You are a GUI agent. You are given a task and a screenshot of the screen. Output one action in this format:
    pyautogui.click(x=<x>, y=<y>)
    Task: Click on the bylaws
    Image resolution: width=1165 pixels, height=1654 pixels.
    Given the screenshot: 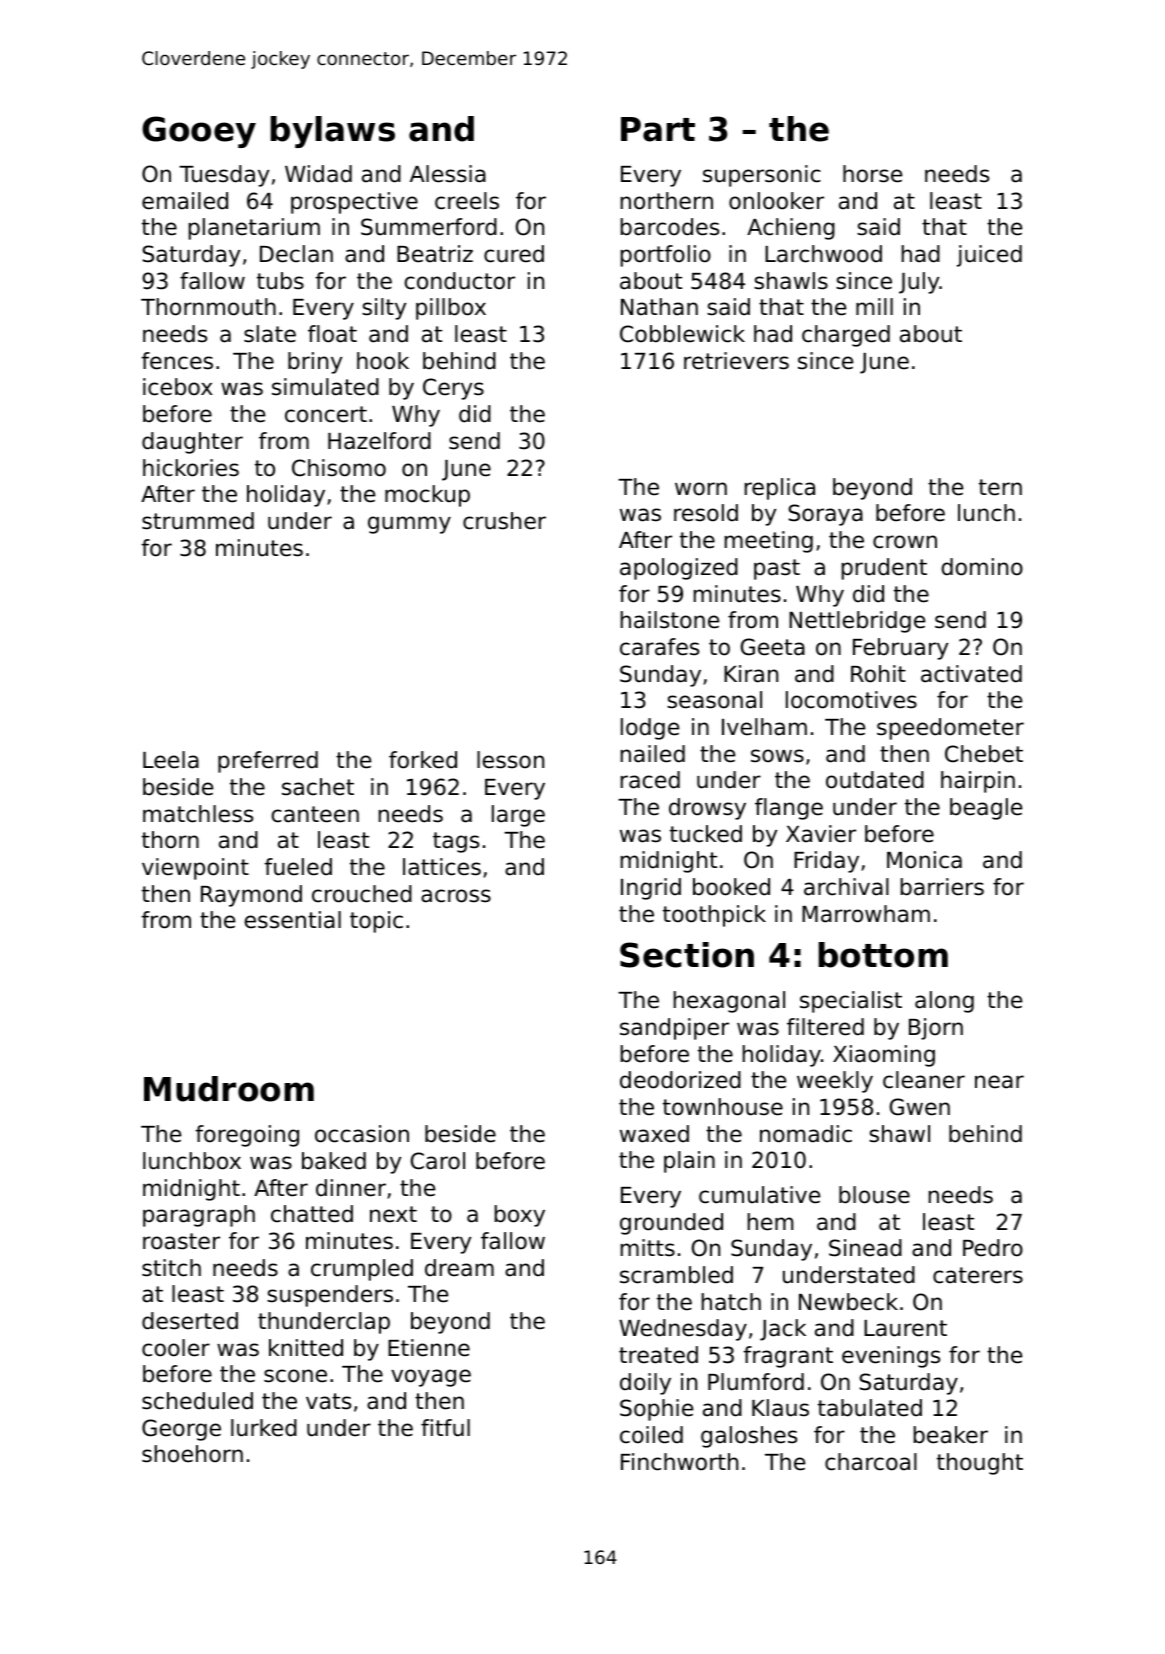 What is the action you would take?
    pyautogui.click(x=332, y=132)
